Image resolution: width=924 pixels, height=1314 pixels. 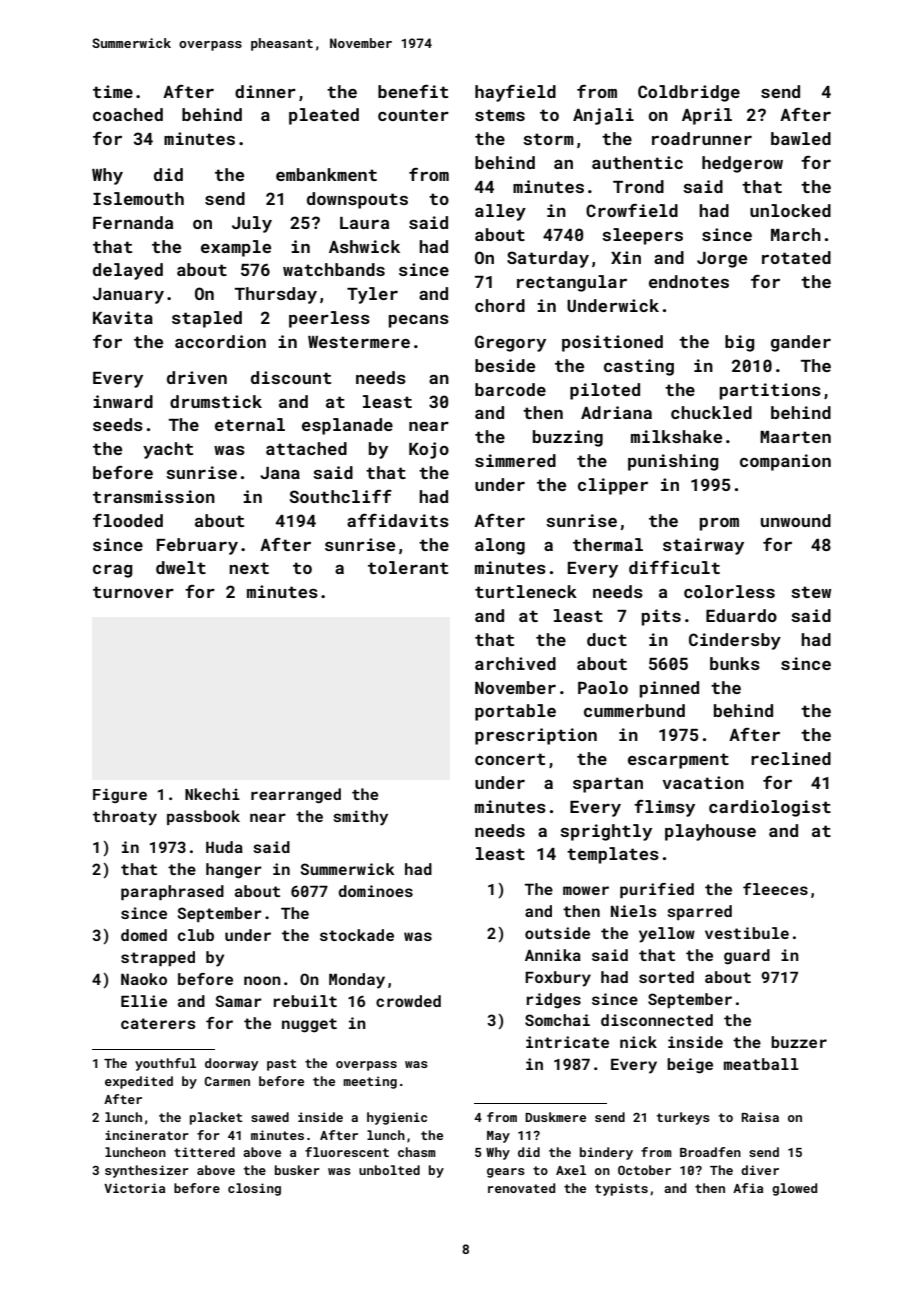 What do you see at coordinates (133, 222) in the image?
I see `Fernanda` at bounding box center [133, 222].
